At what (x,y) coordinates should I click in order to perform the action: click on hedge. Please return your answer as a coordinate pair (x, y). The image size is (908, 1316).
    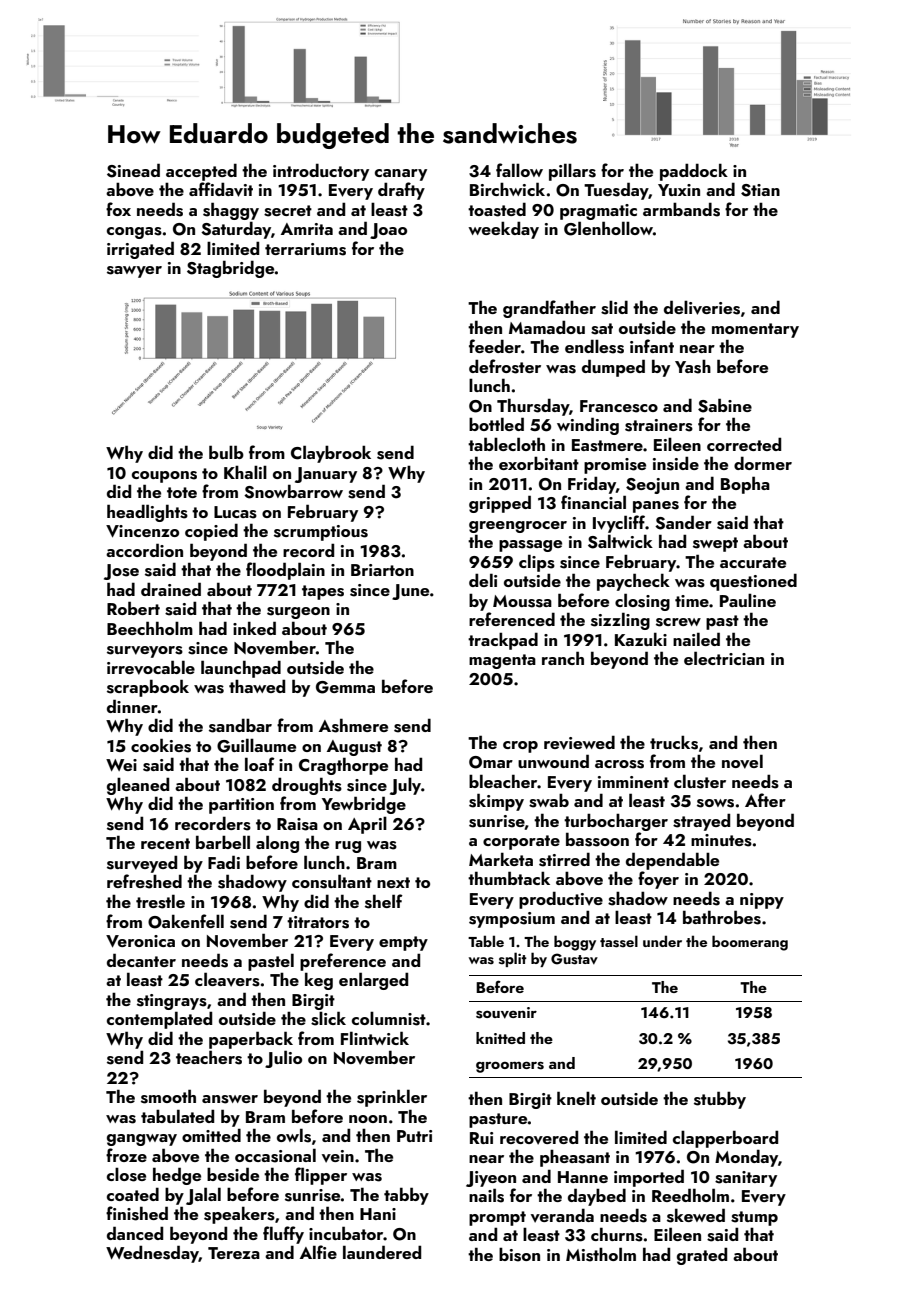
    Looking at the image, I should click on (177, 1176).
